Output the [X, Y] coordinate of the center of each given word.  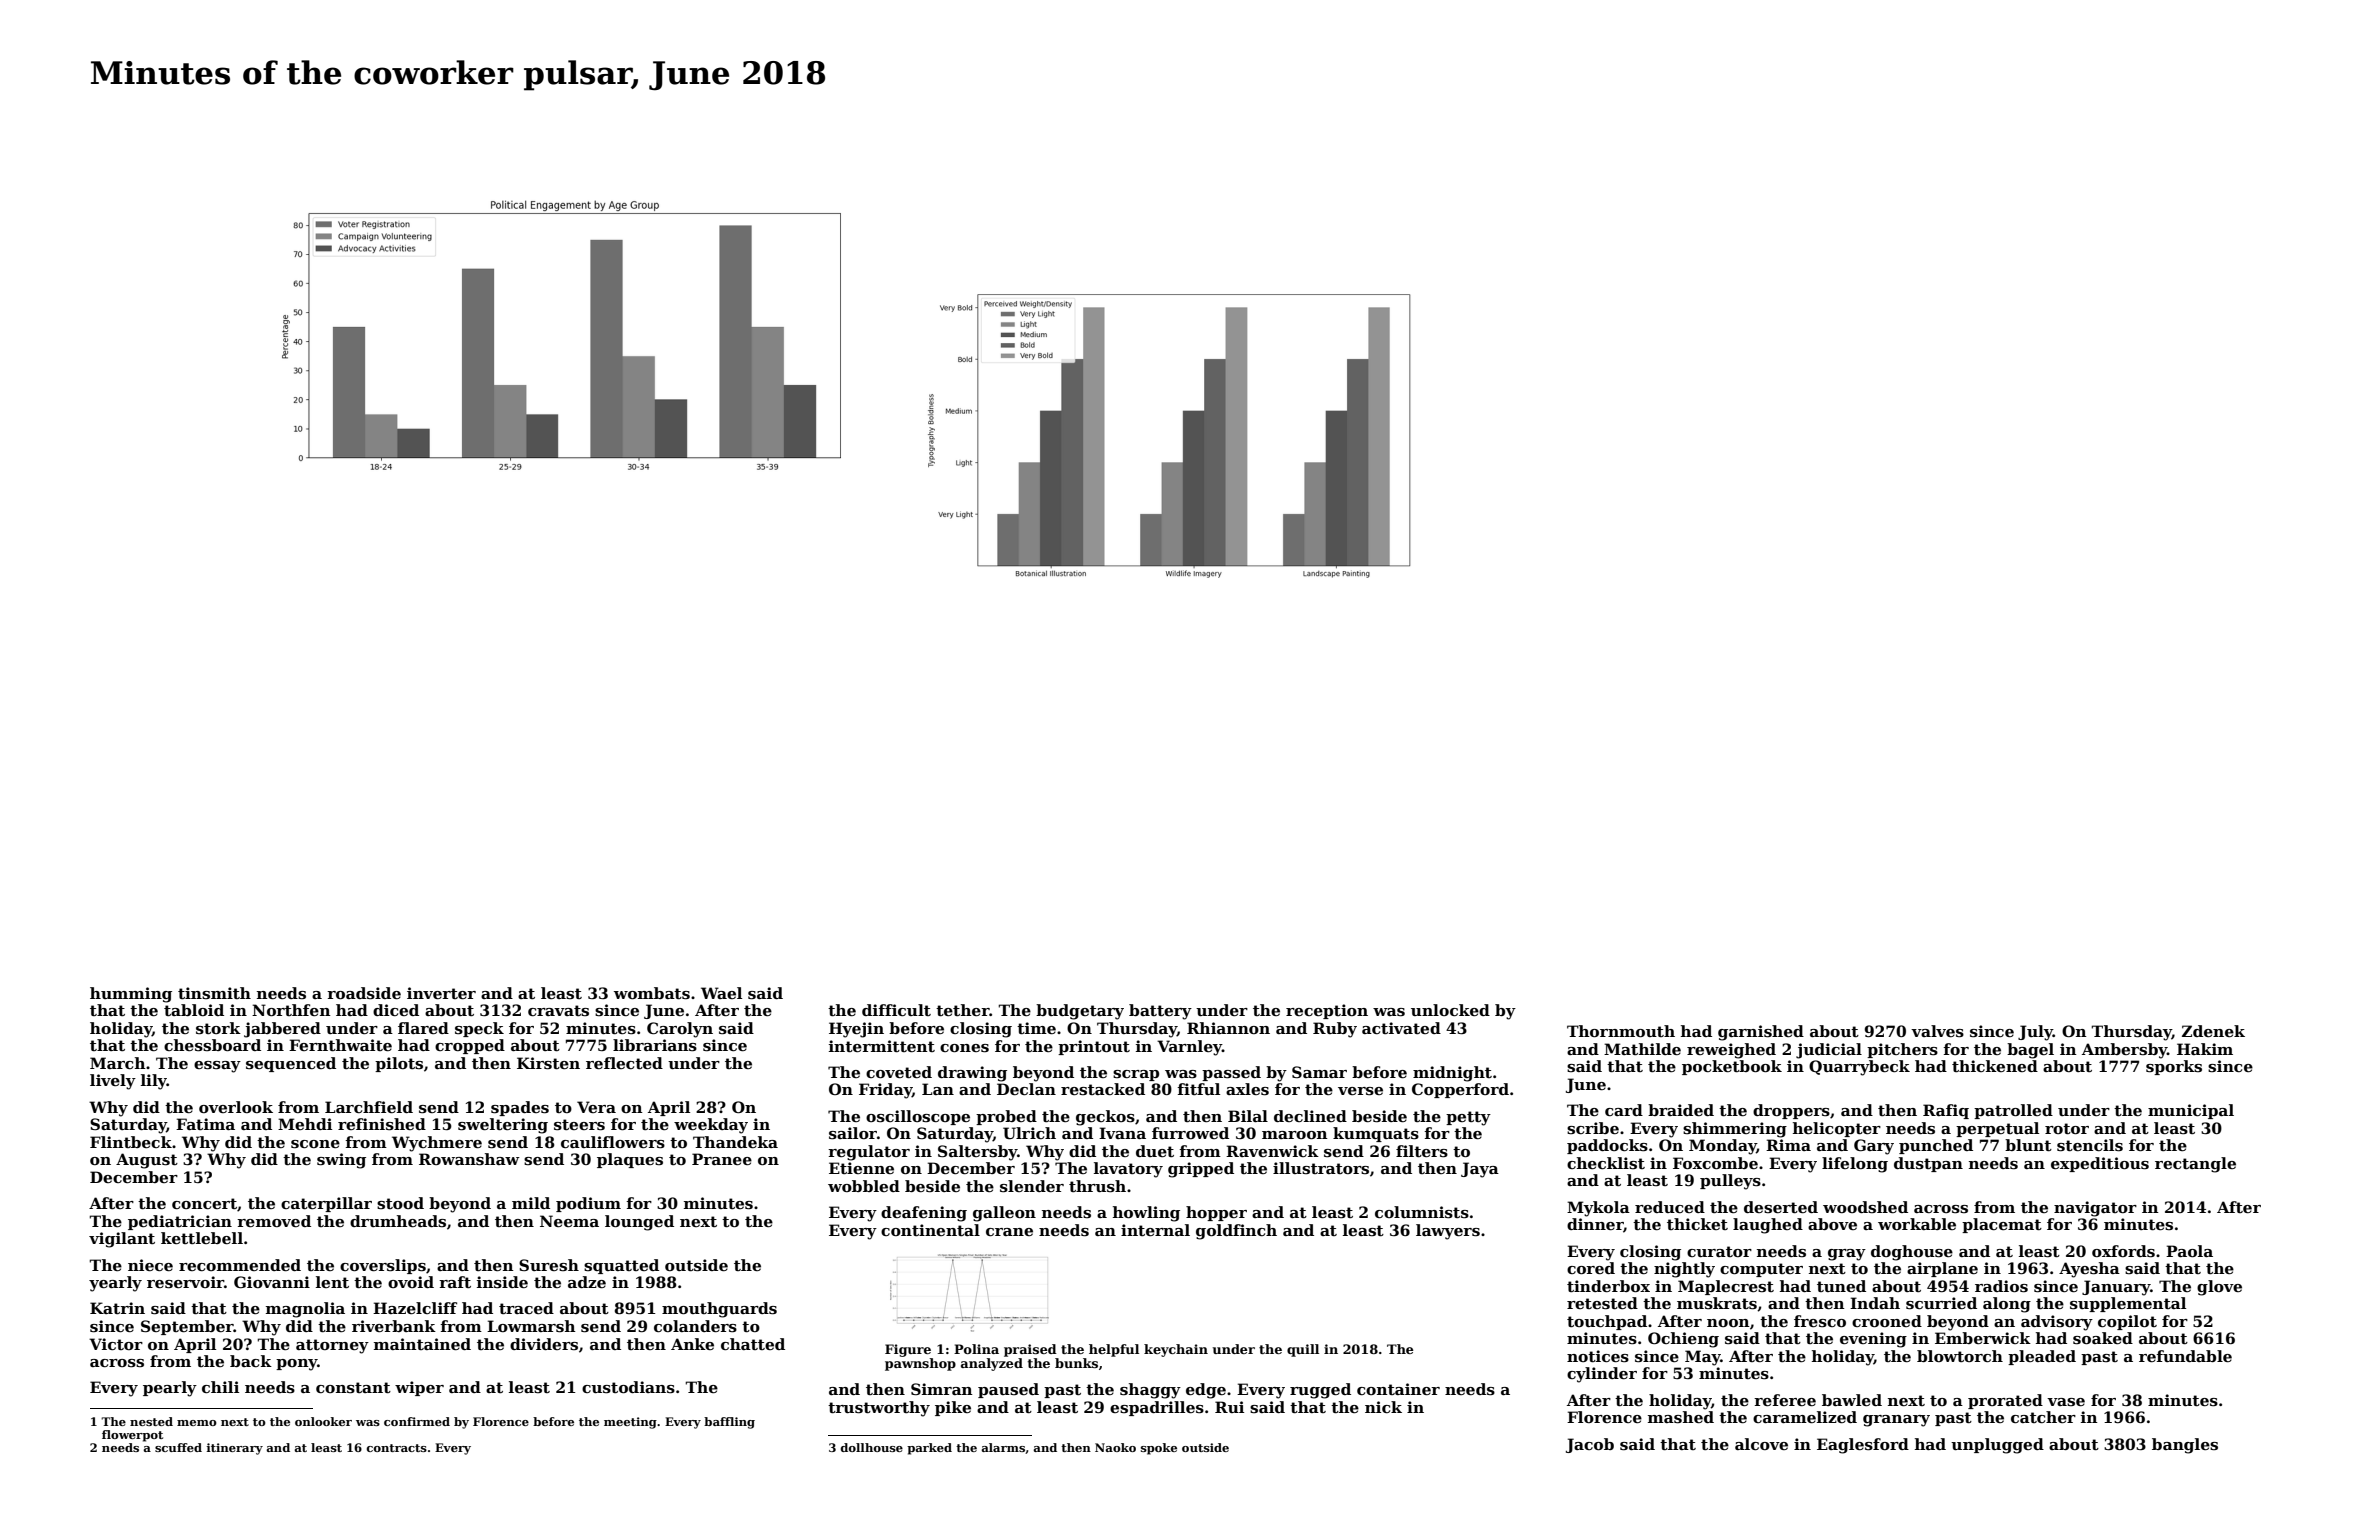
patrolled [2013, 1111]
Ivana [1122, 1133]
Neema [569, 1221]
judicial [1829, 1051]
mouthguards [719, 1310]
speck [479, 1029]
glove [2219, 1288]
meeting [630, 1423]
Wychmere [437, 1144]
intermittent [882, 1046]
